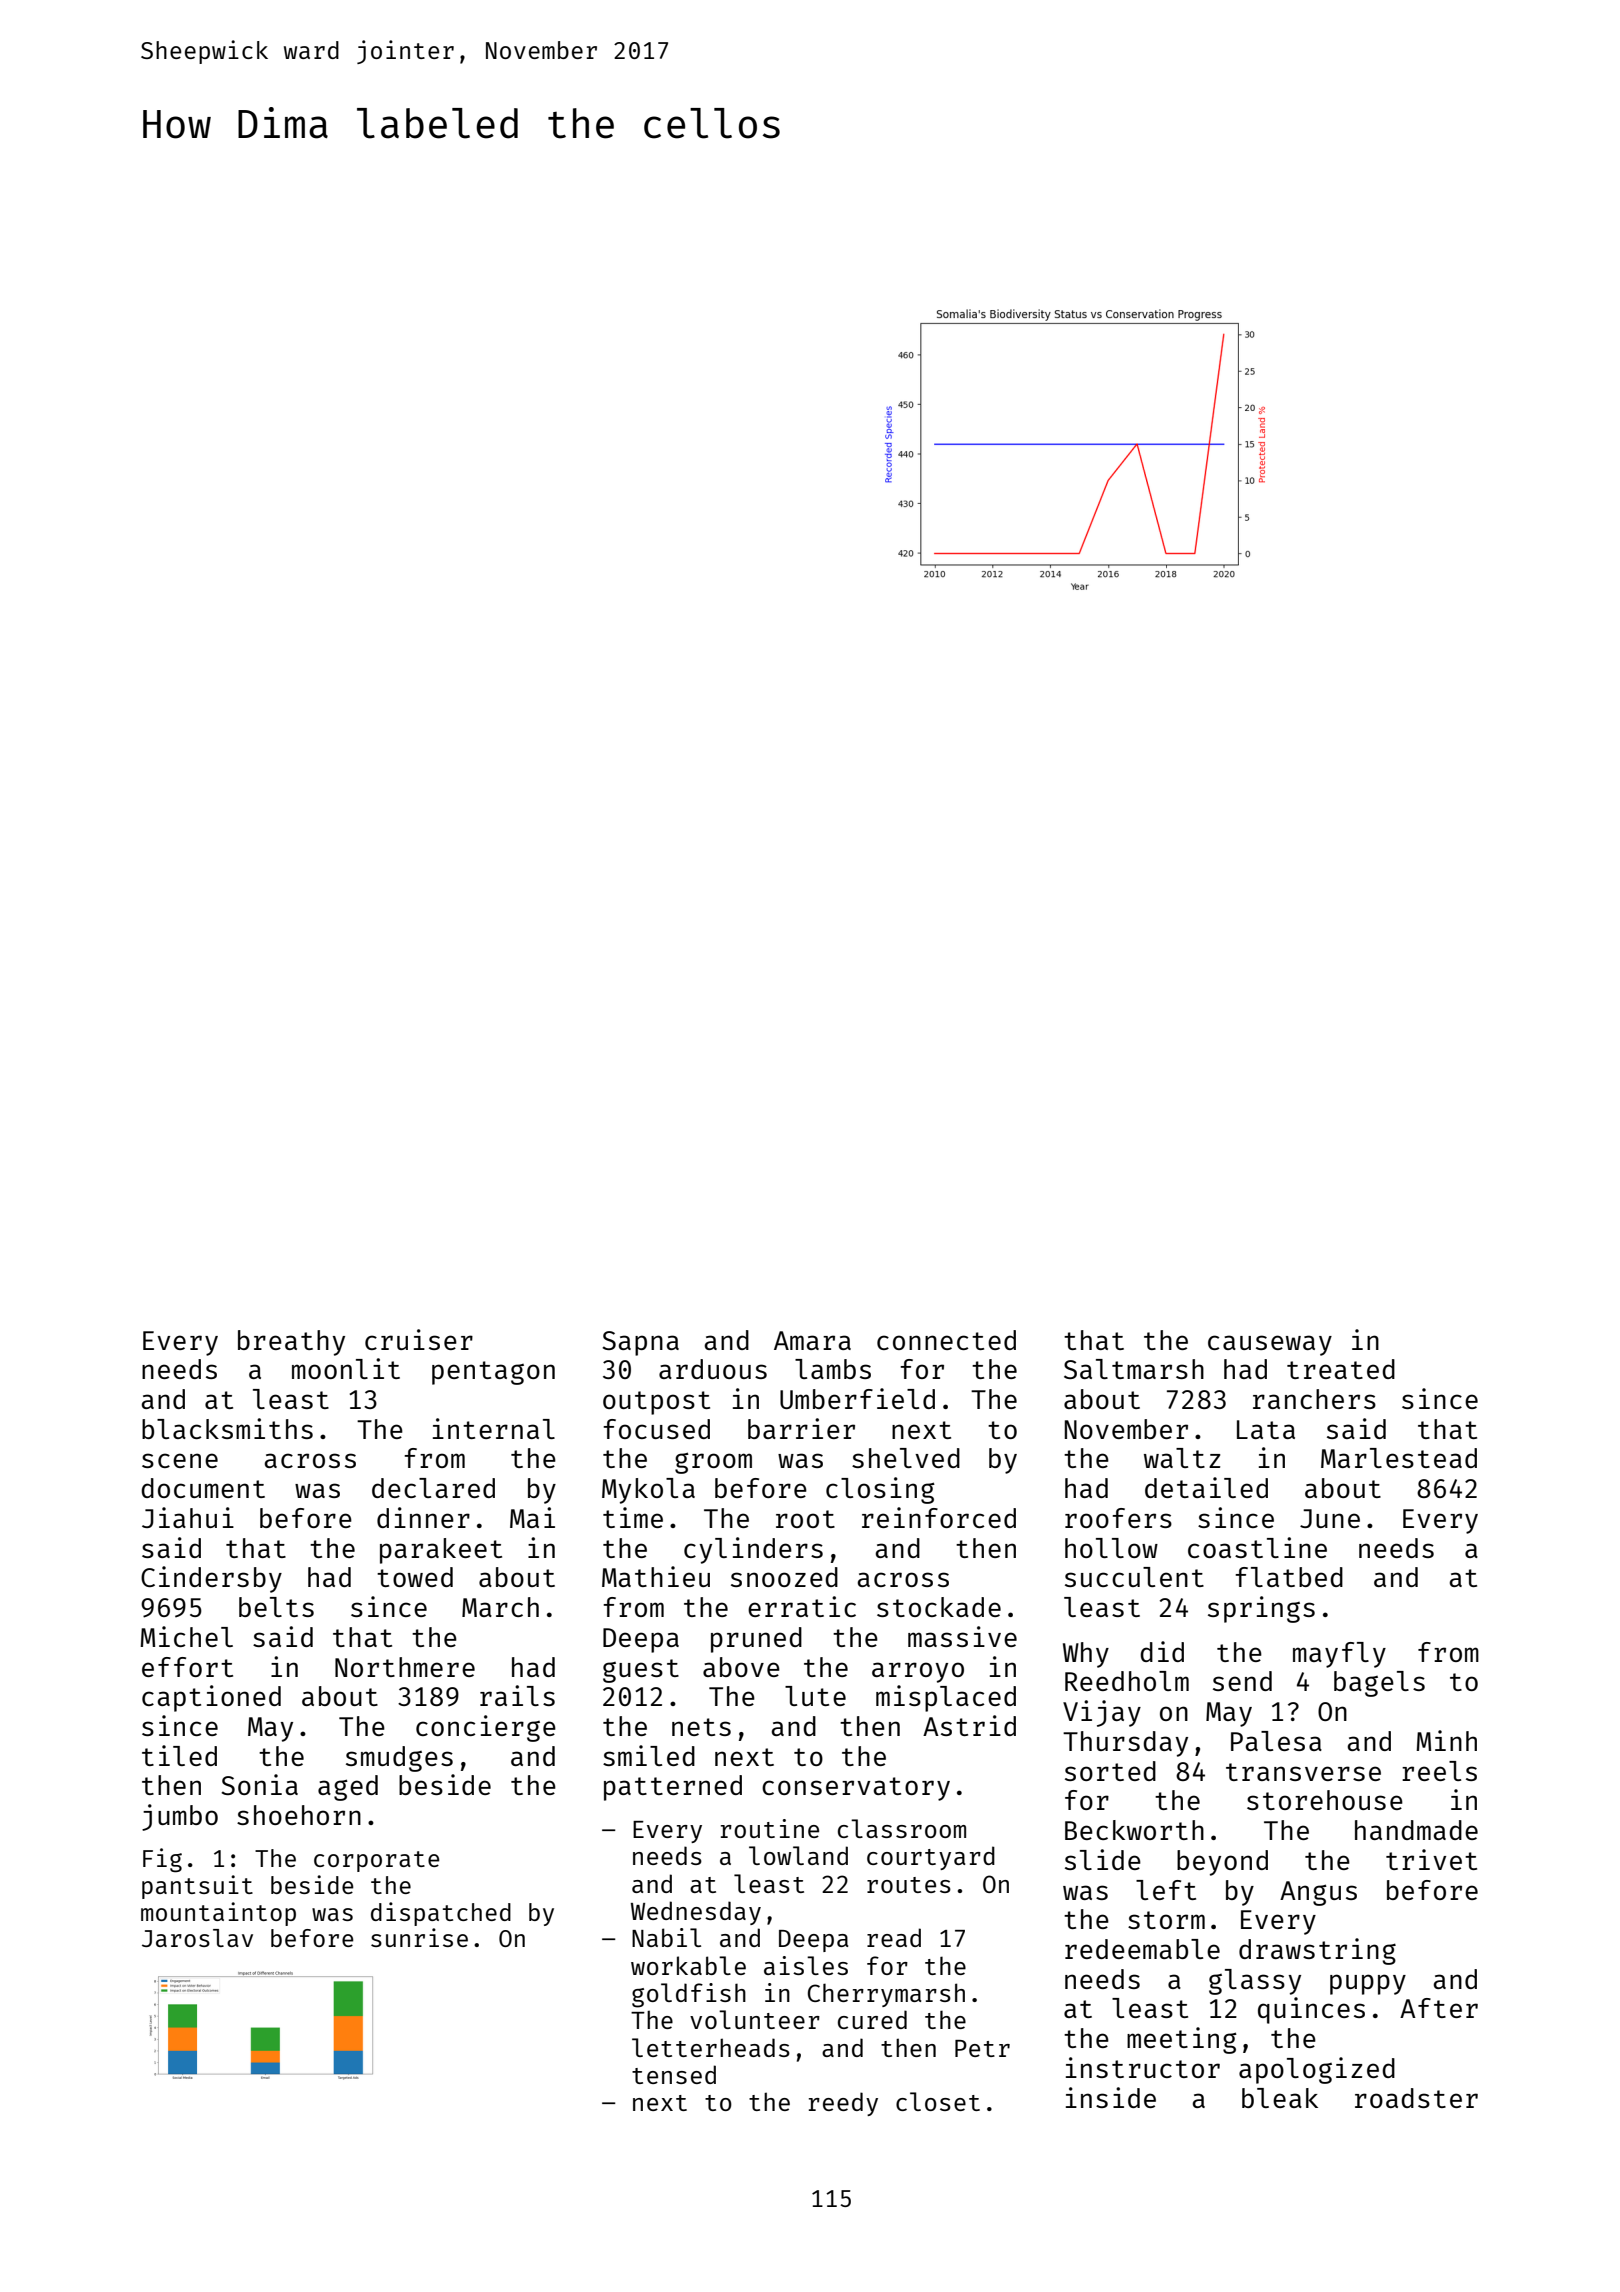 Image resolution: width=1620 pixels, height=2292 pixels. What do you see at coordinates (711, 2047) in the screenshot?
I see `letterheads` at bounding box center [711, 2047].
